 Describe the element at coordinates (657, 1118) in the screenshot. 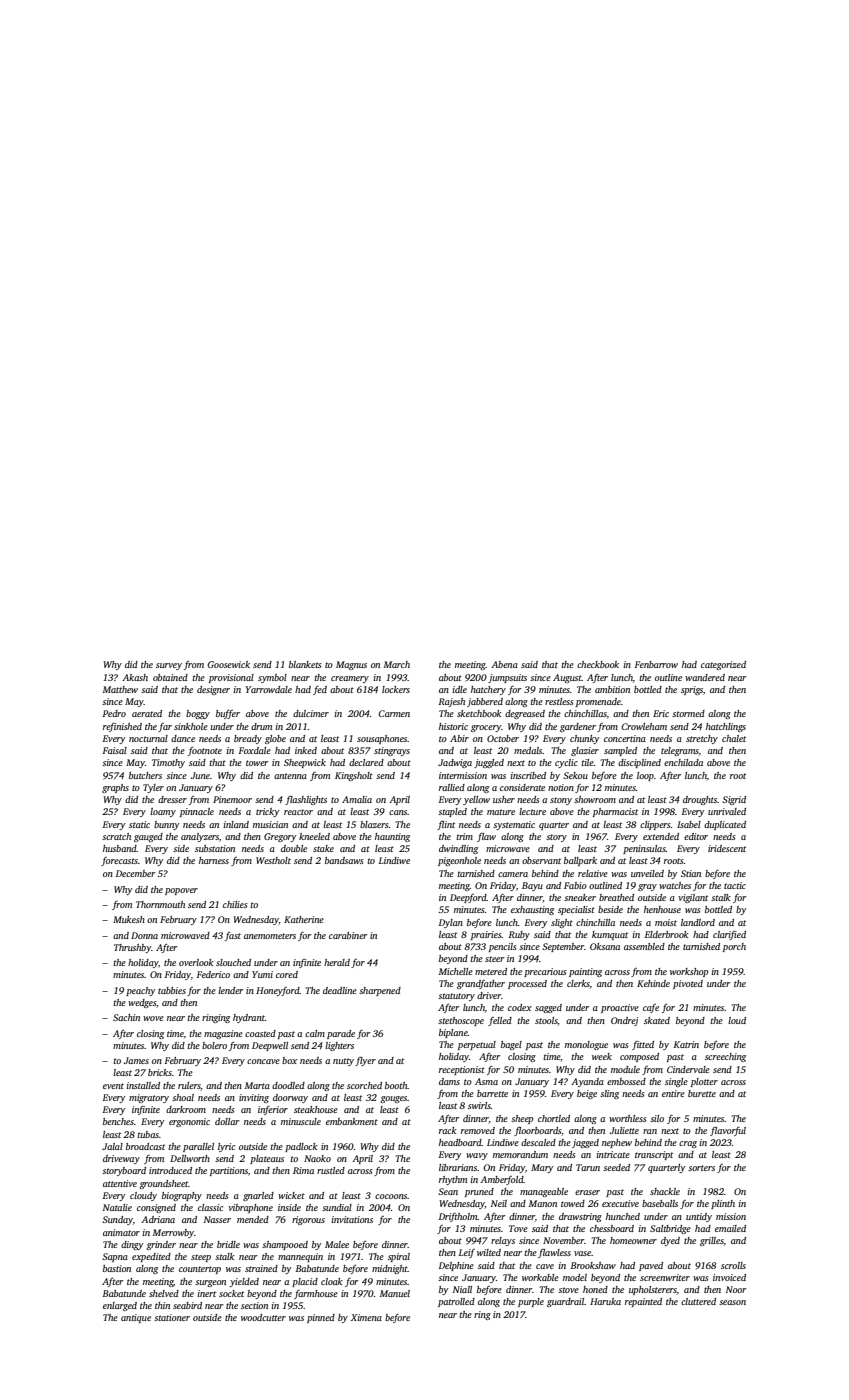

I see `silo` at that location.
